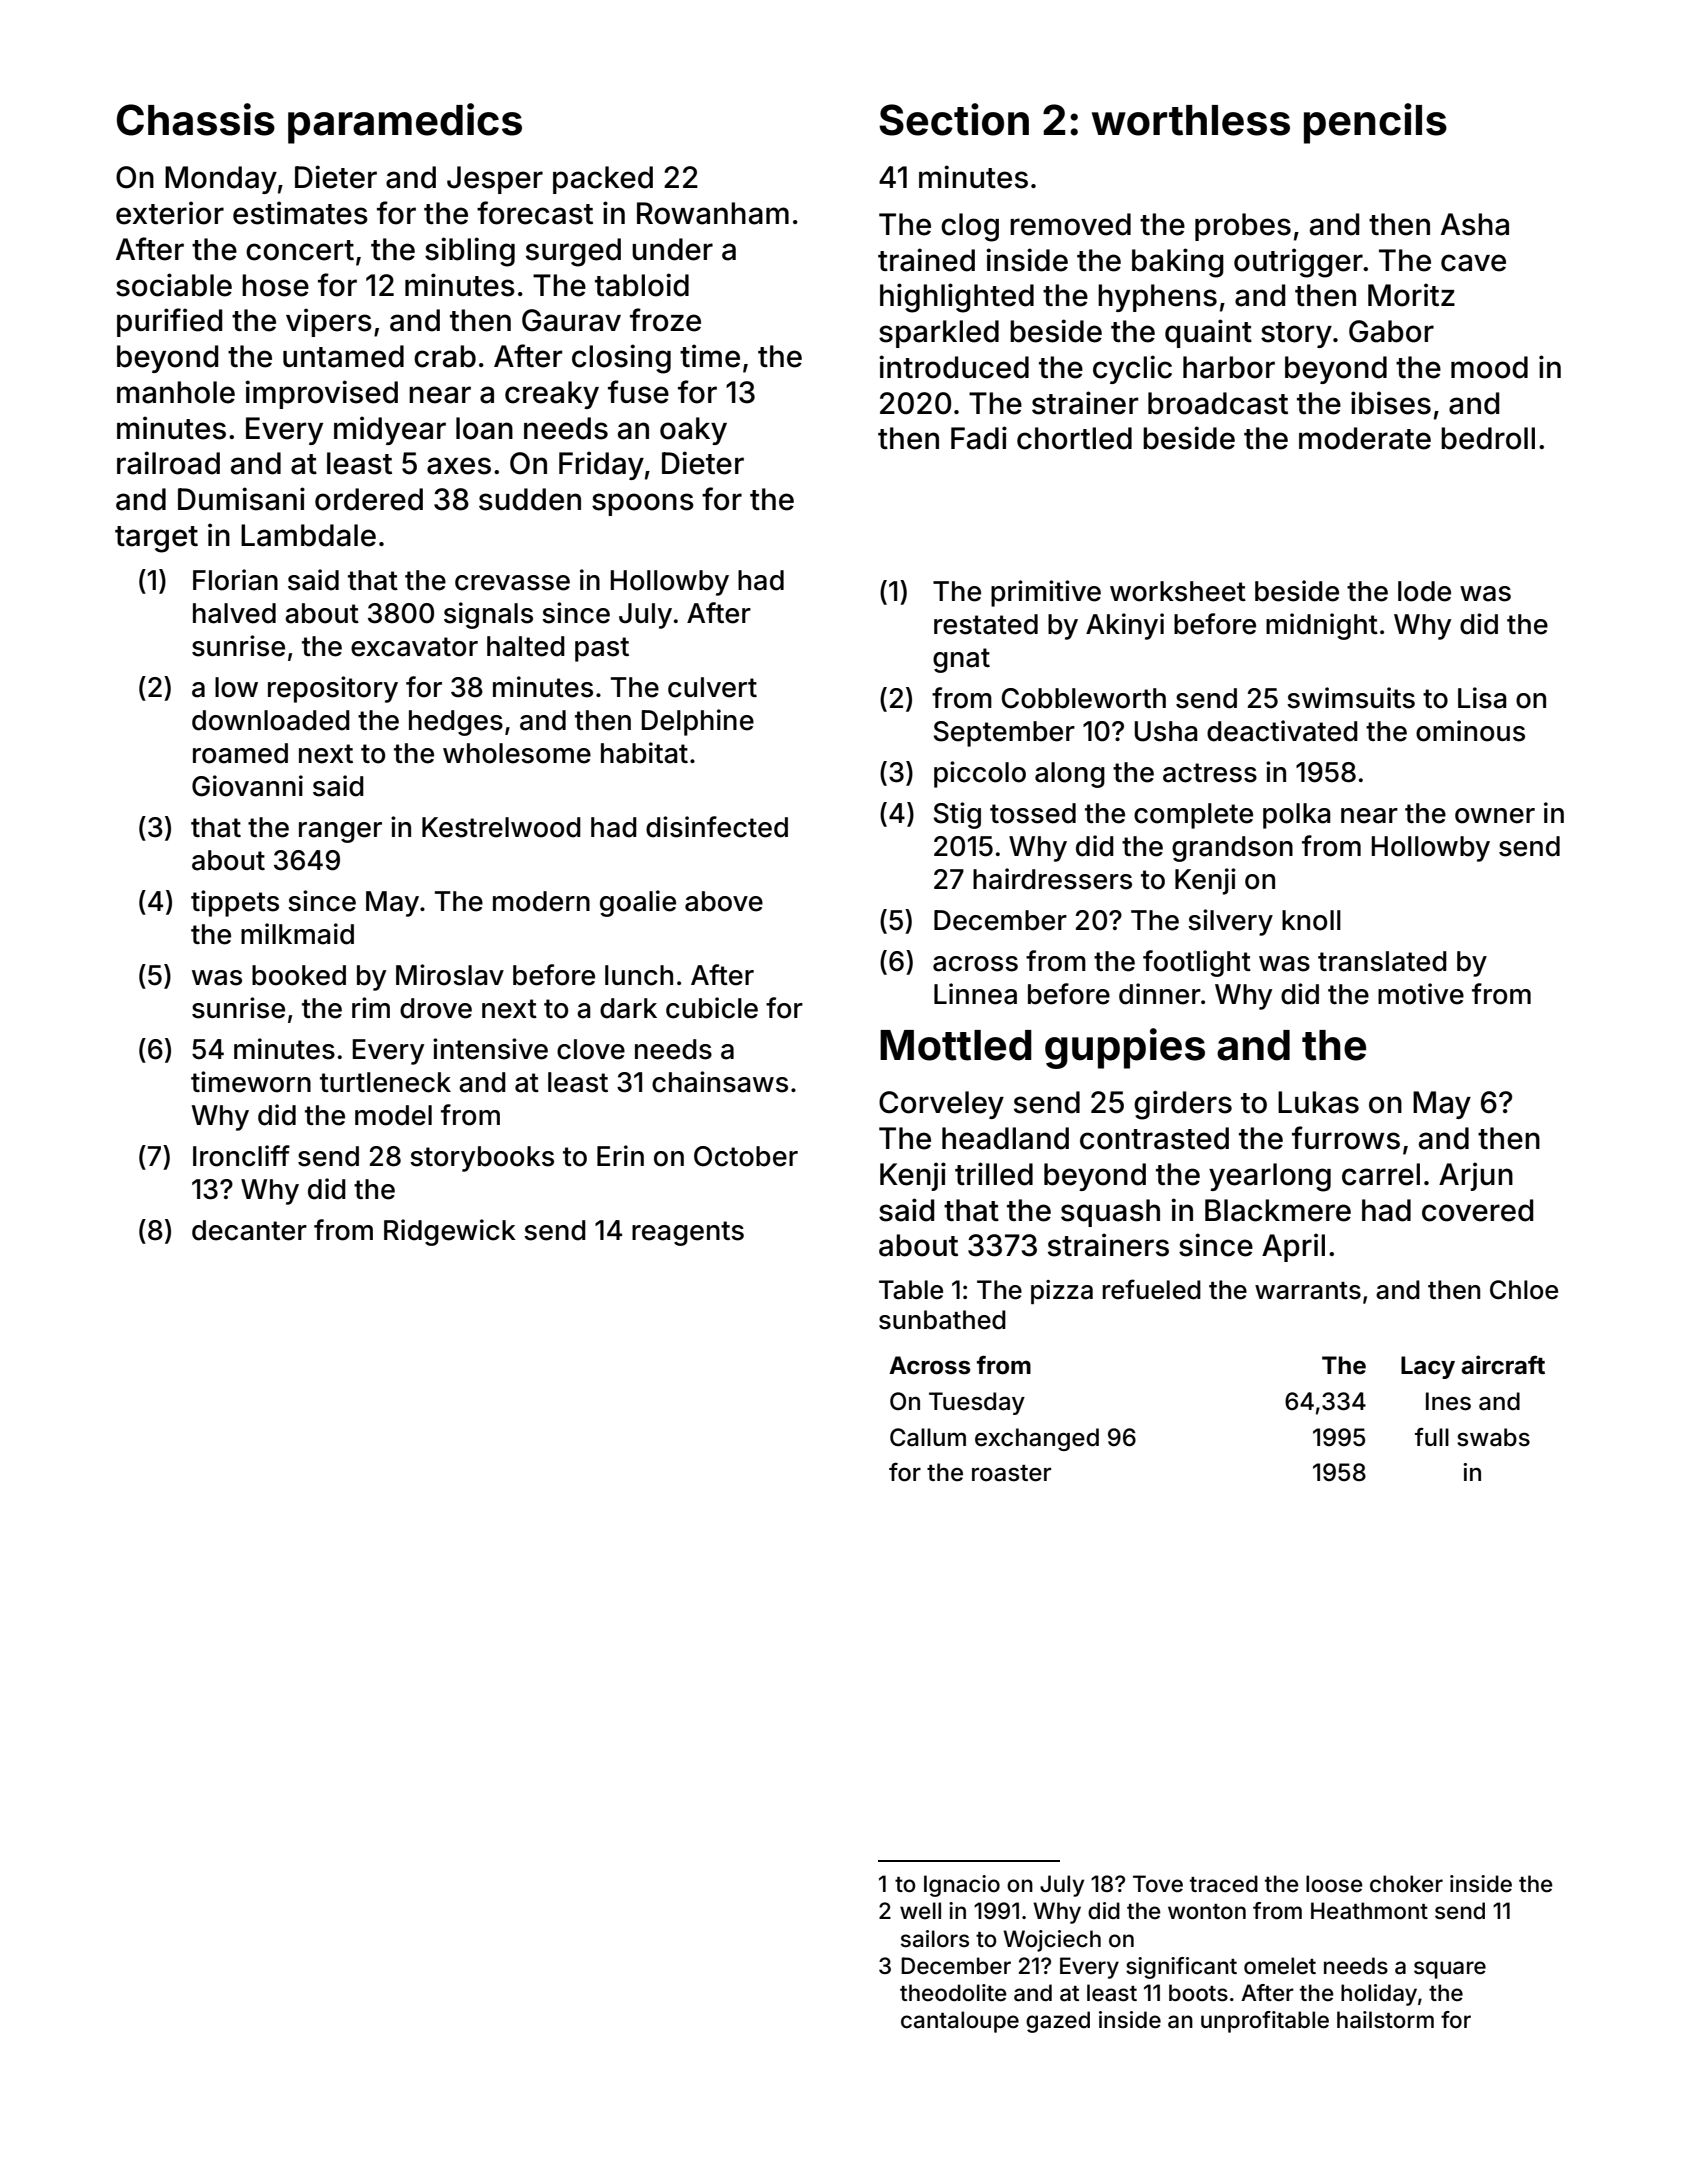 This page has width=1683, height=2178. Describe the element at coordinates (1230, 922) in the page. I see `silvery` at that location.
